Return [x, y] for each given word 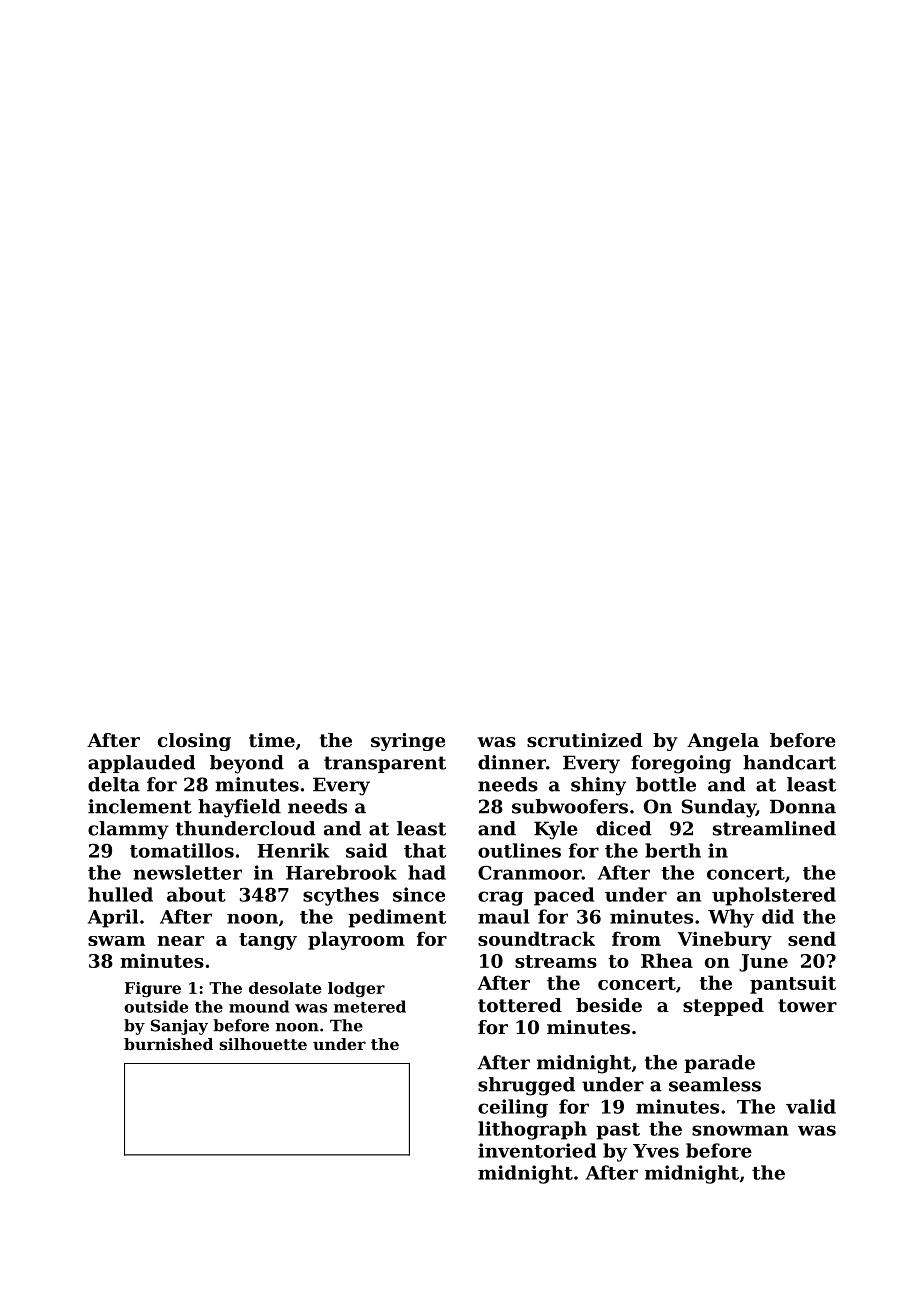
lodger [356, 989]
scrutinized [585, 740]
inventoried [537, 1150]
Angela [723, 742]
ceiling [513, 1108]
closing [194, 742]
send [812, 938]
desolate [285, 988]
